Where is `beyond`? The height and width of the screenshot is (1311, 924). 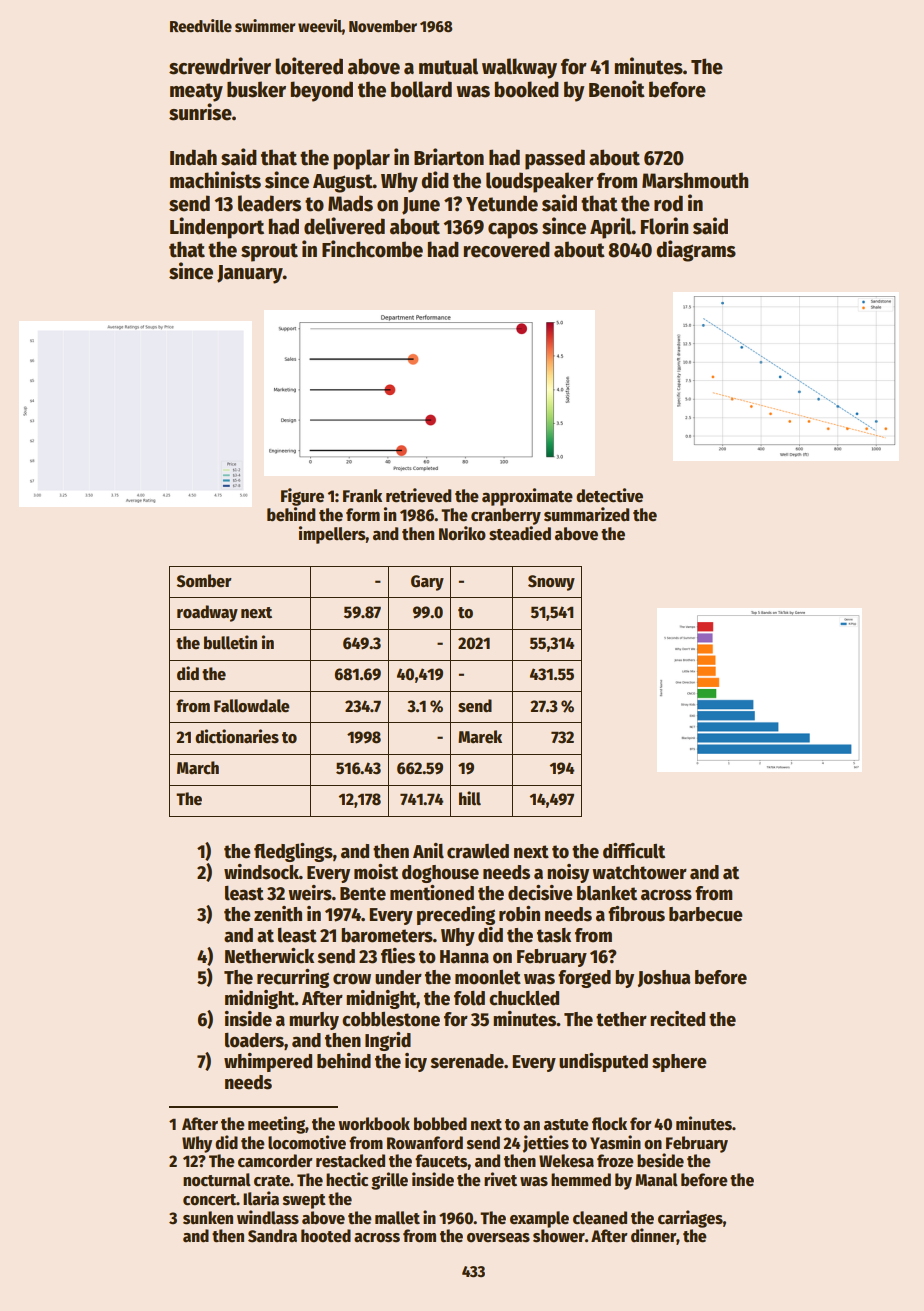
beyond is located at coordinates (322, 91).
